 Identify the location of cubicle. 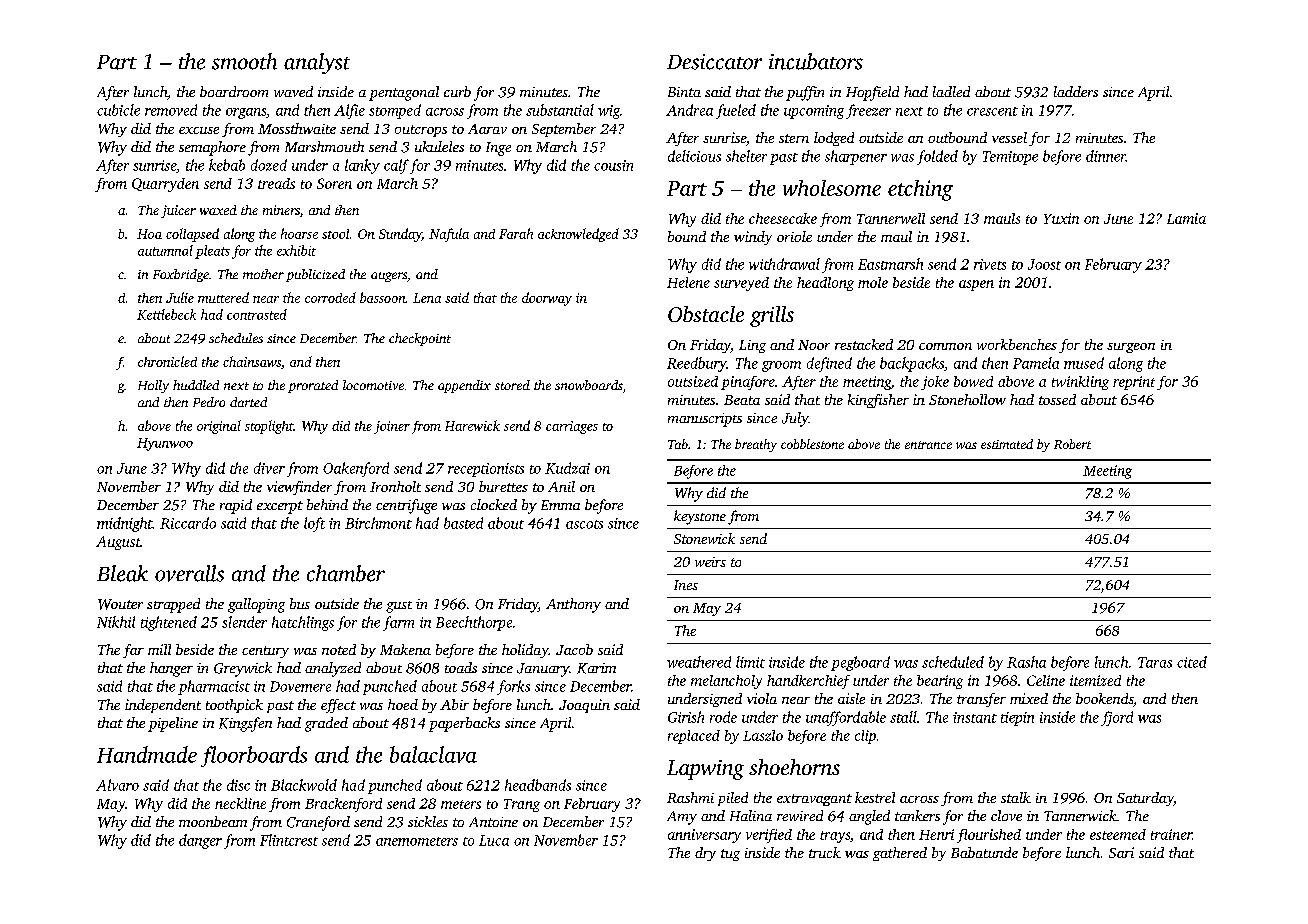
(118, 110).
